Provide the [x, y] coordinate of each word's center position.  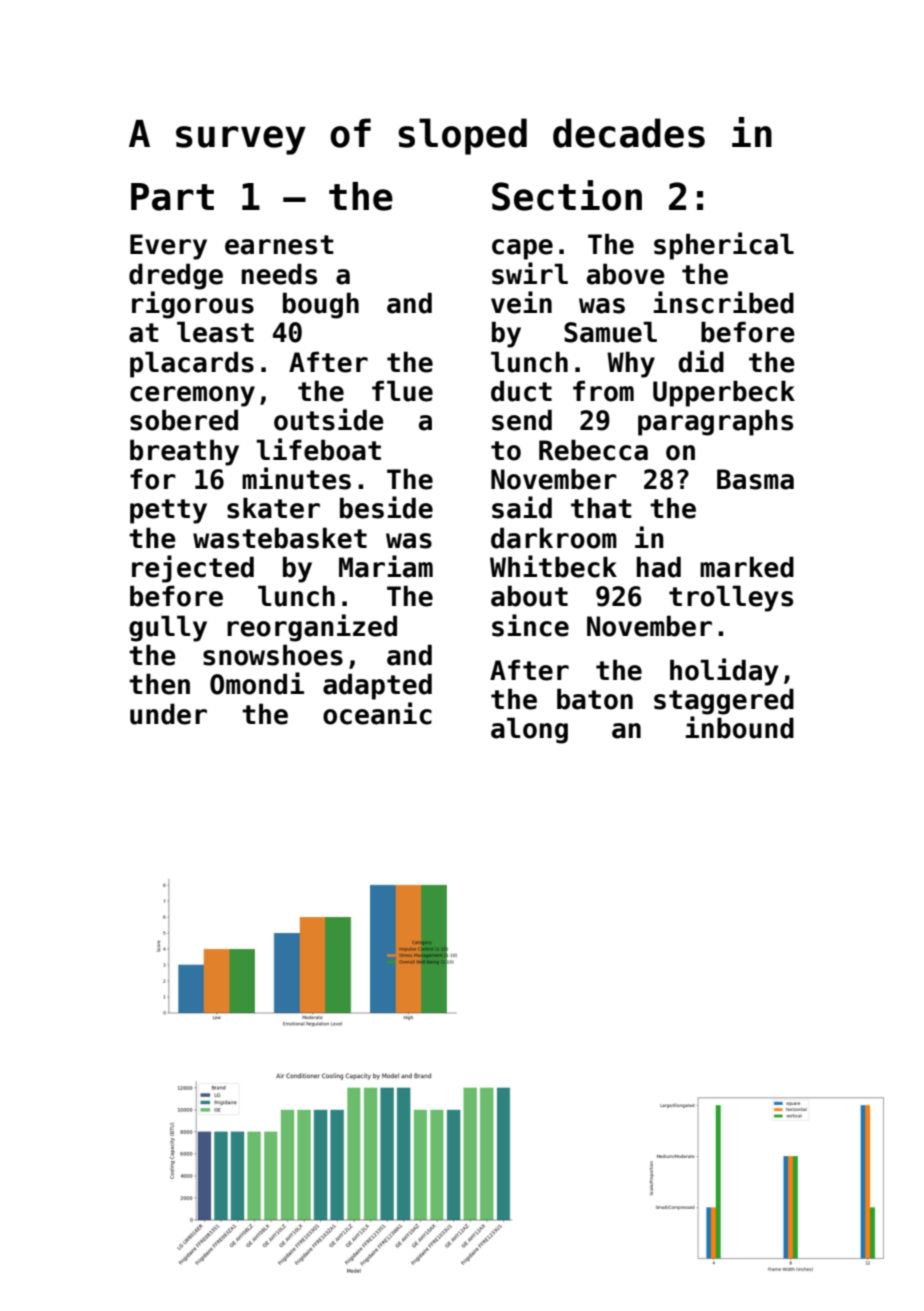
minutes [296, 478]
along [529, 730]
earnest [279, 245]
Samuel [610, 332]
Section [567, 195]
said [522, 507]
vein [521, 302]
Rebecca [593, 450]
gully [168, 628]
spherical [724, 246]
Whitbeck [553, 566]
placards [192, 364]
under [168, 714]
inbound [739, 727]
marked [747, 567]
